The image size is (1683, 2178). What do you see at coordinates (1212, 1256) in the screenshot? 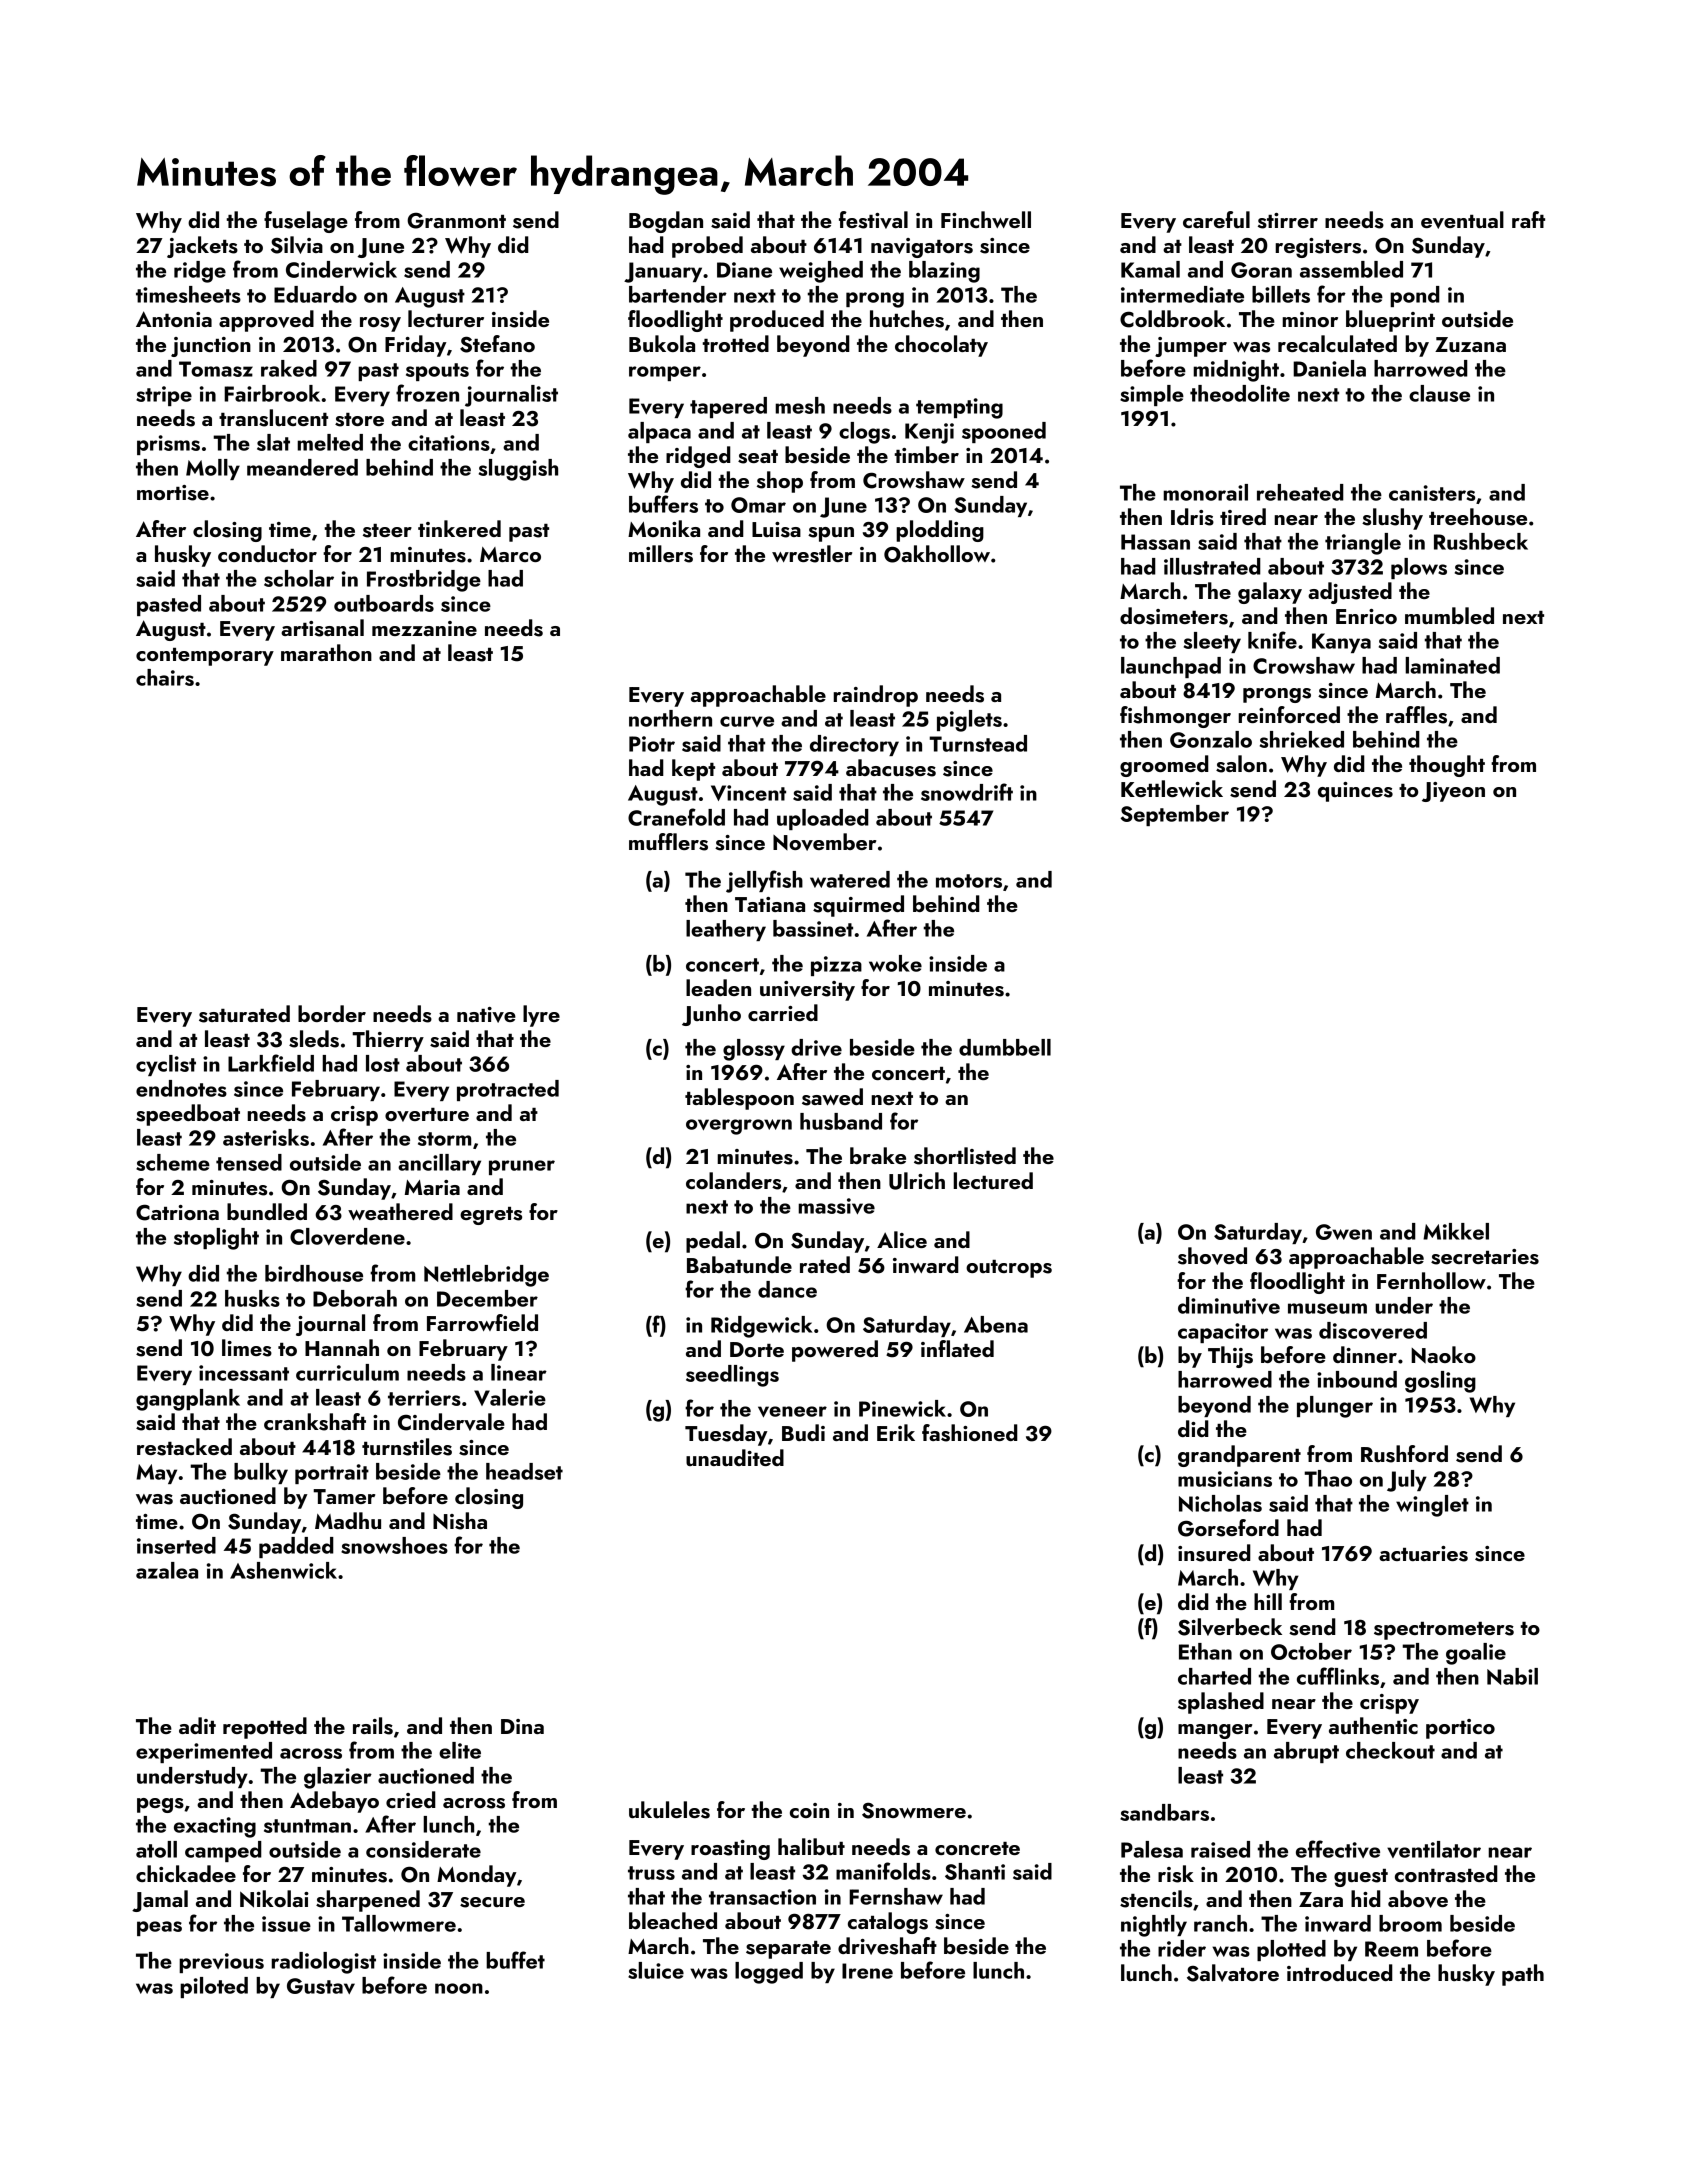
I see `shoved` at bounding box center [1212, 1256].
